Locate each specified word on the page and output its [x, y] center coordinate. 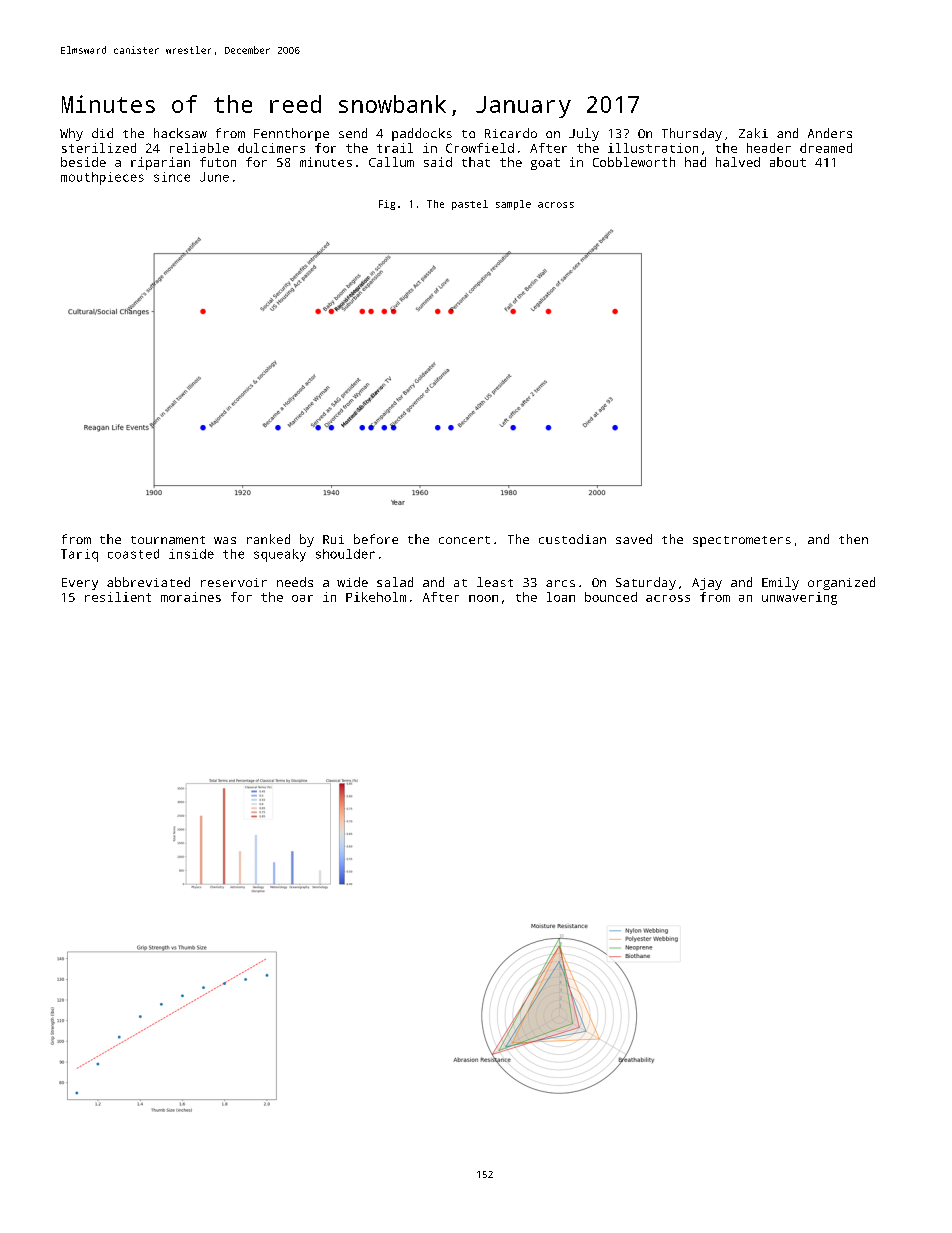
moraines [191, 597]
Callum [391, 162]
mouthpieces [102, 178]
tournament [168, 540]
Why [71, 134]
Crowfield [480, 148]
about [788, 162]
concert [464, 540]
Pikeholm [376, 597]
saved [634, 539]
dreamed [826, 148]
